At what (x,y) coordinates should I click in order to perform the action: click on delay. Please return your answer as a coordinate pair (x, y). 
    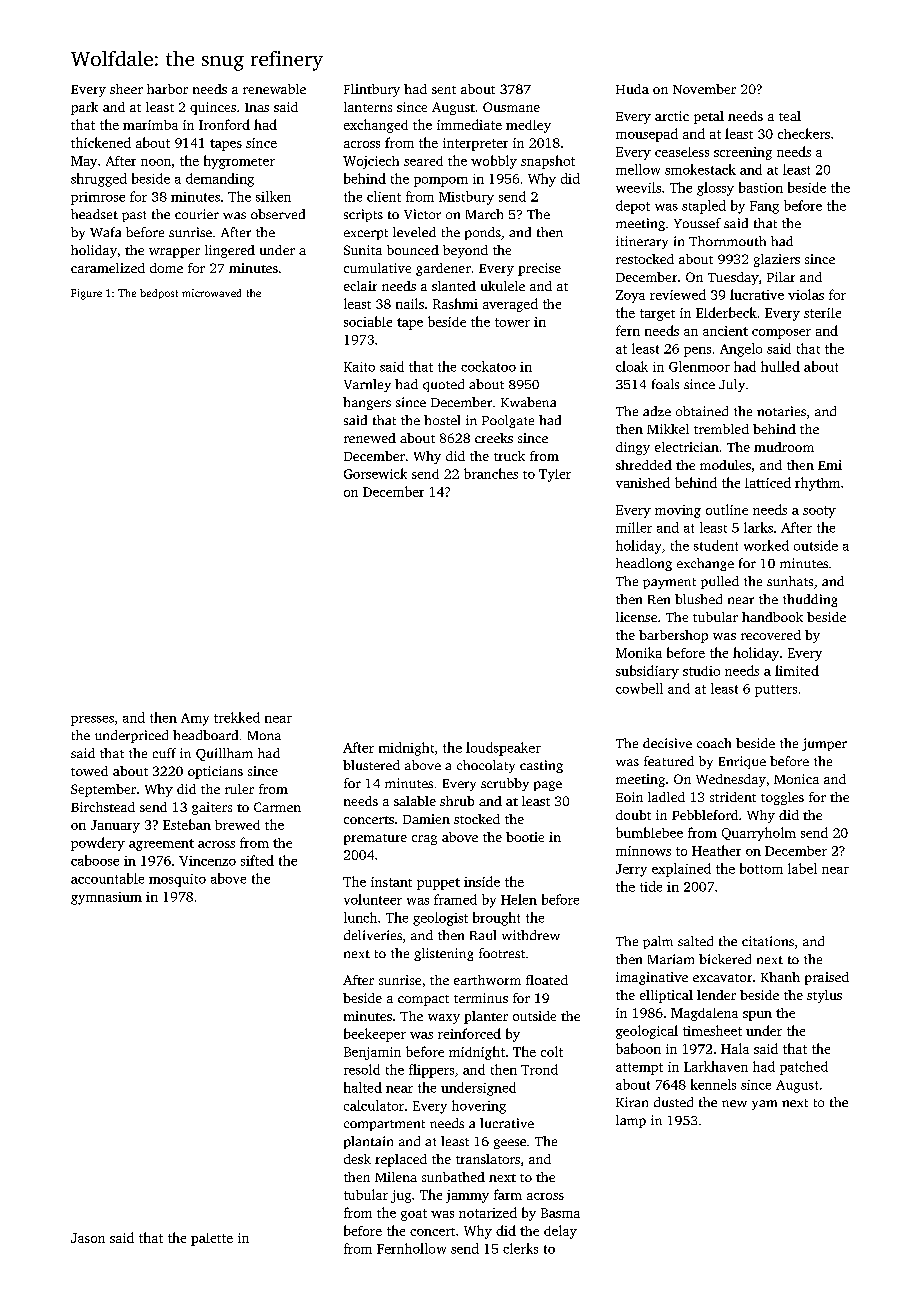
    Looking at the image, I should click on (560, 1232).
